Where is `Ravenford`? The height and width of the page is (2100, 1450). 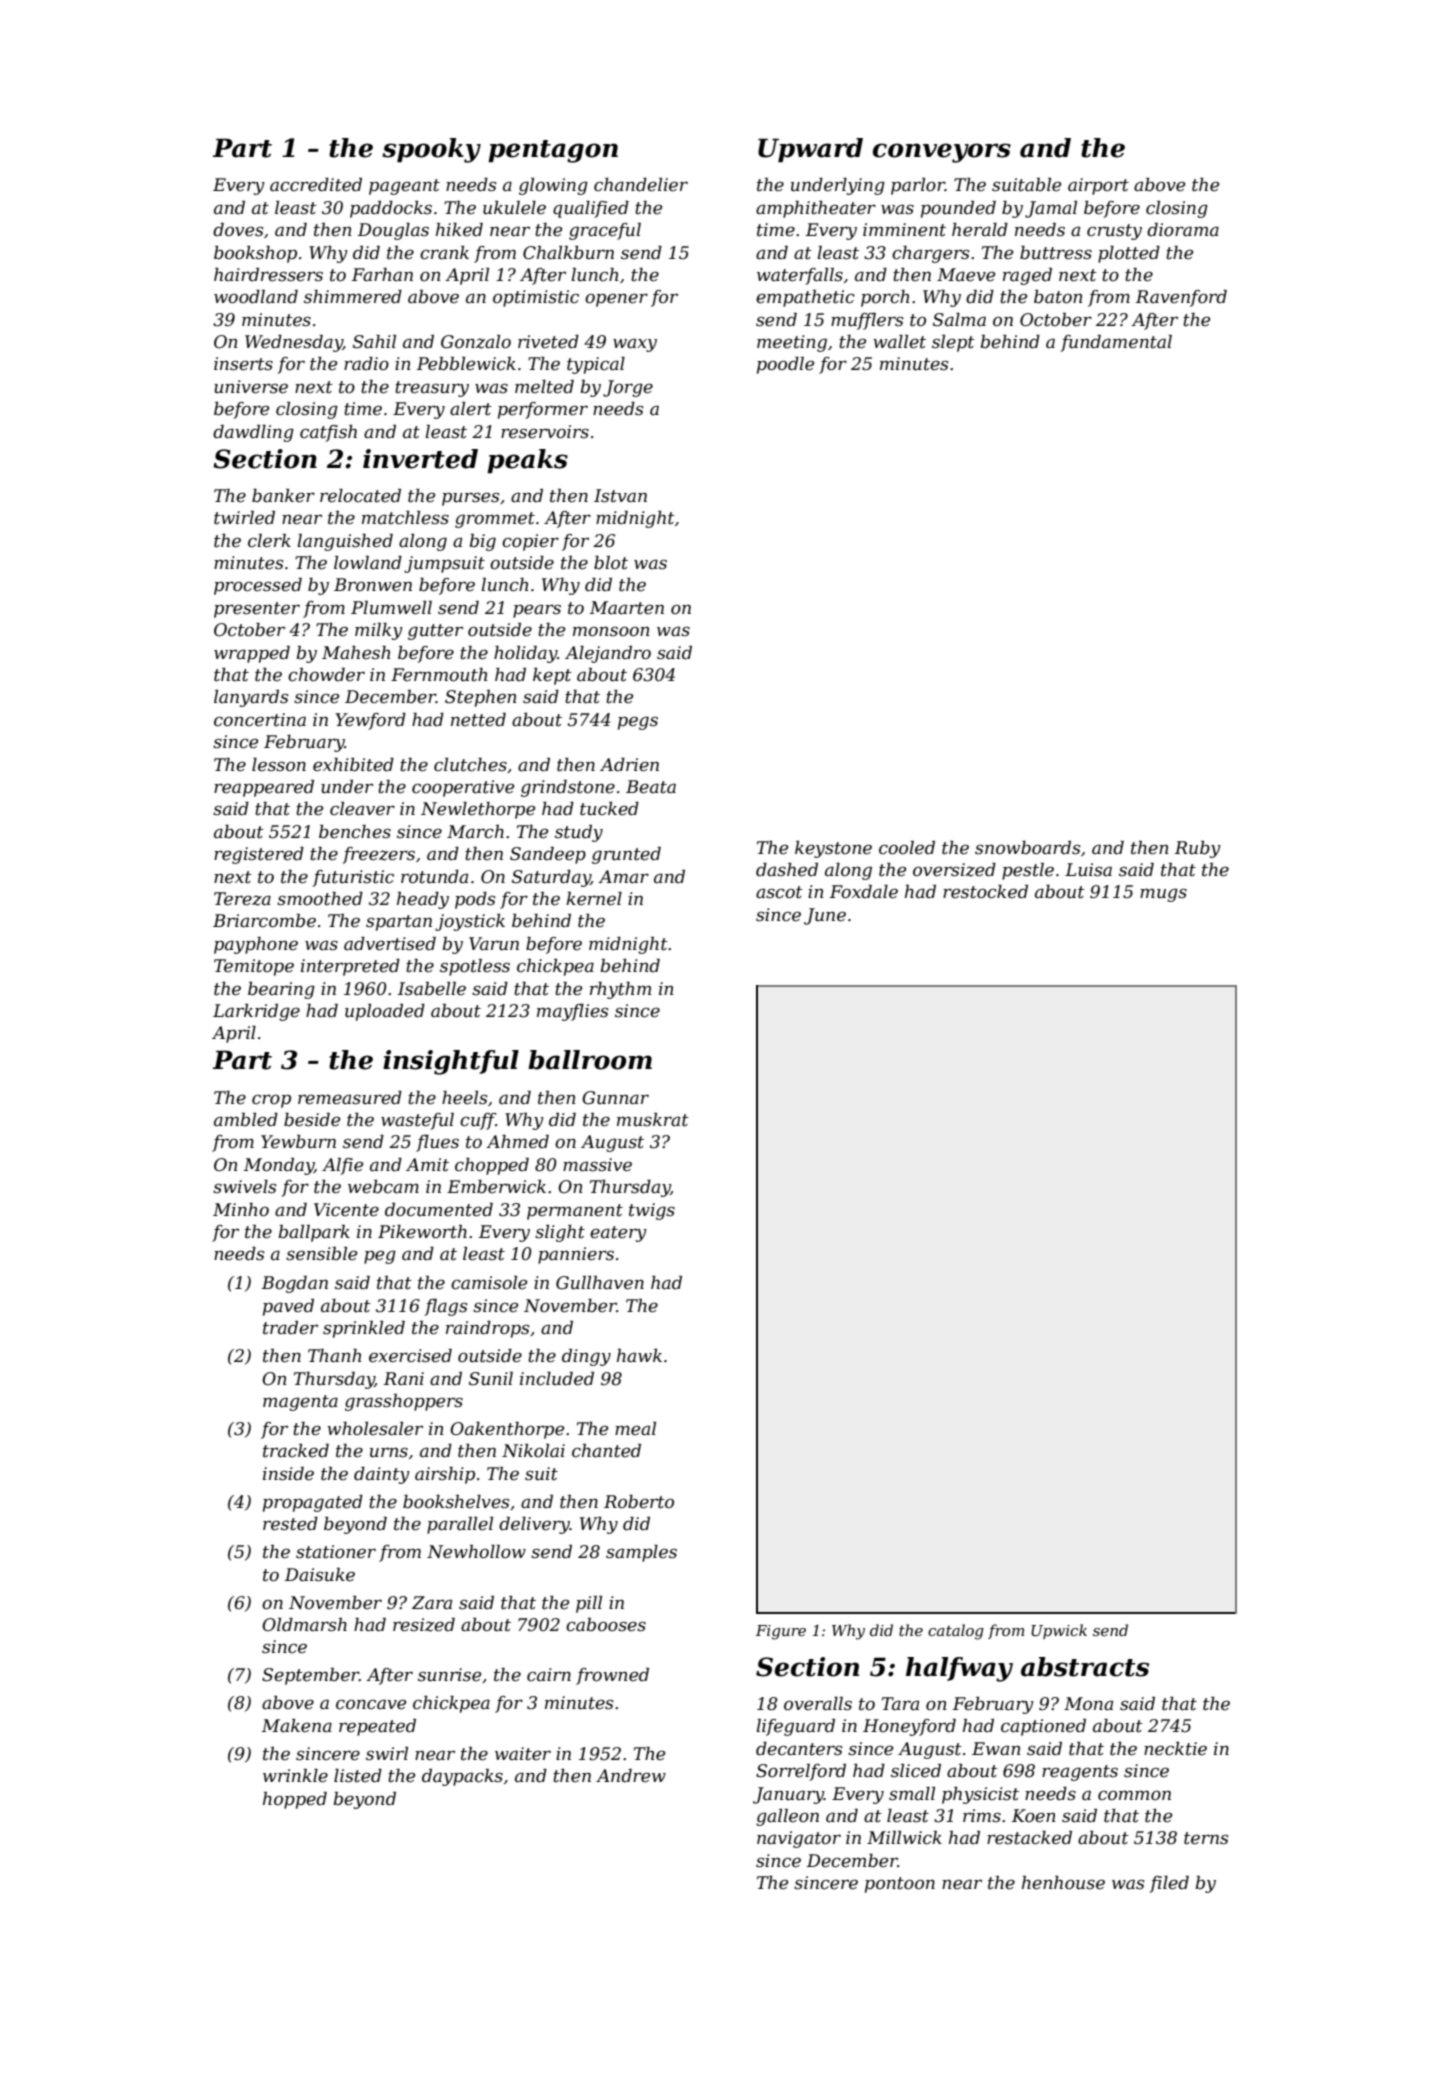 Ravenford is located at coordinates (1181, 298).
